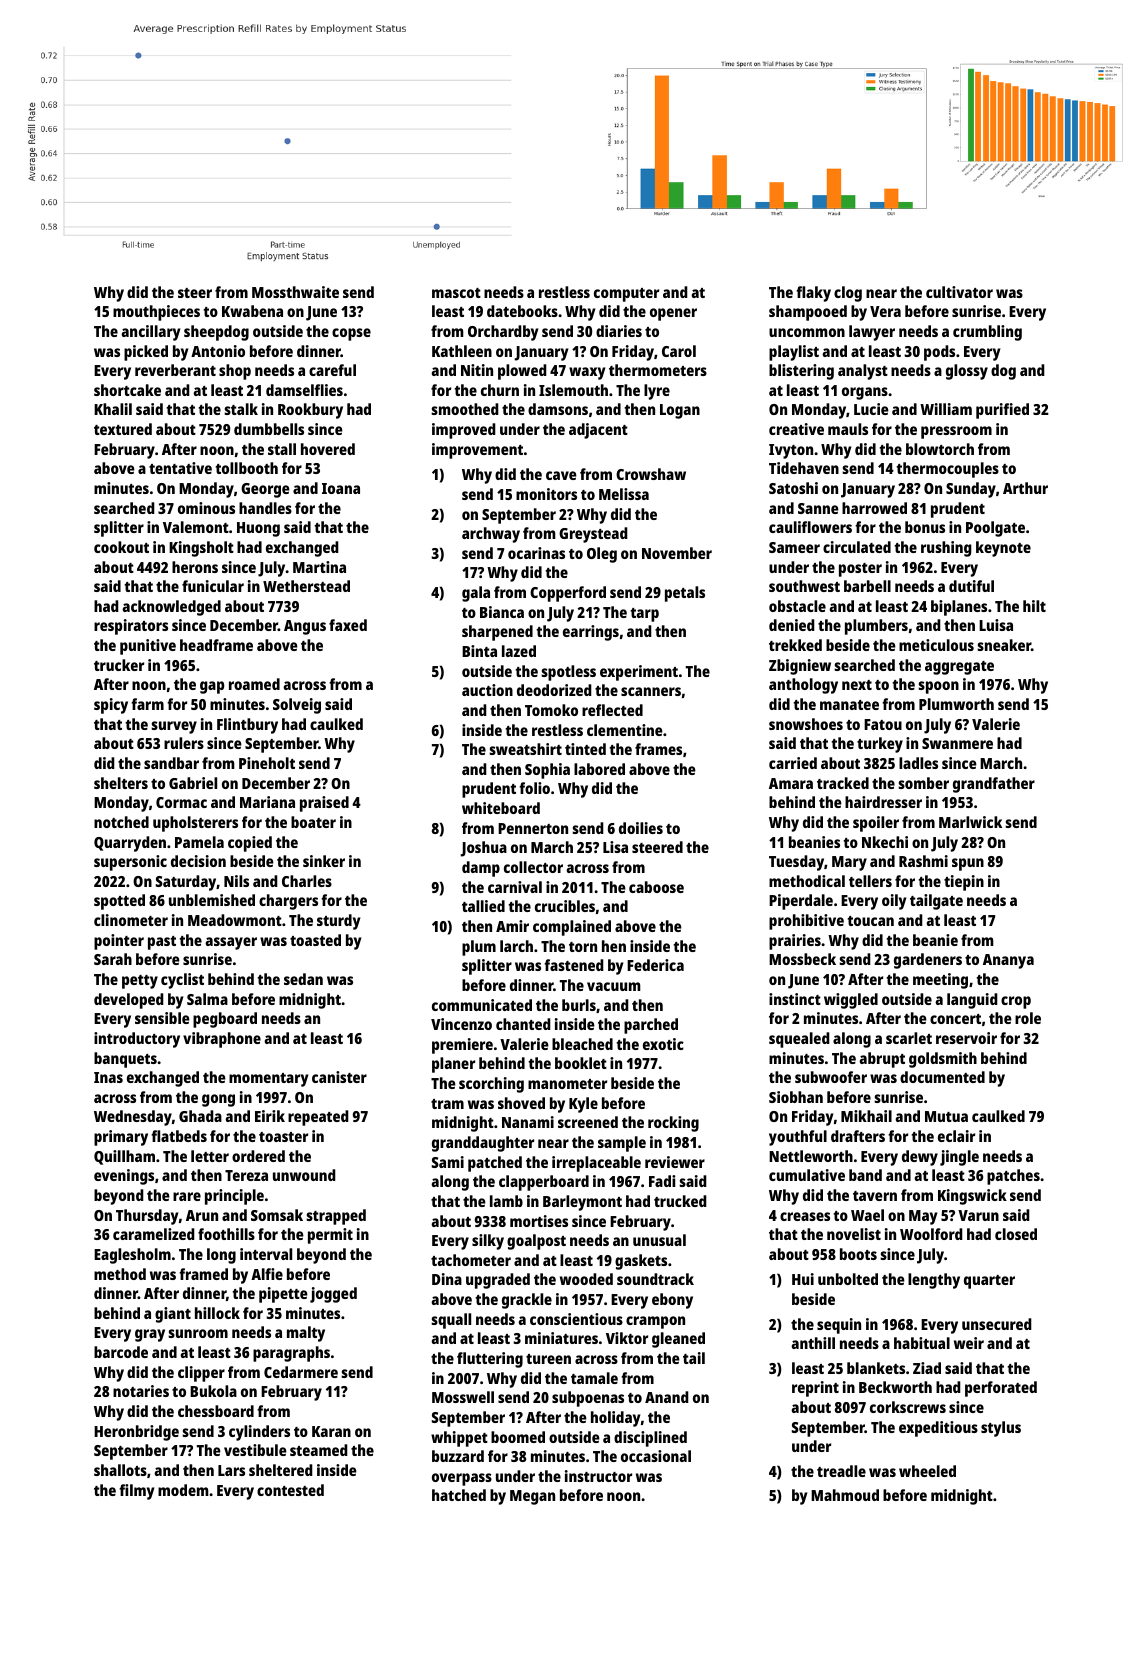 This screenshot has height=1657, width=1144. What do you see at coordinates (663, 1044) in the screenshot?
I see `exotic` at bounding box center [663, 1044].
